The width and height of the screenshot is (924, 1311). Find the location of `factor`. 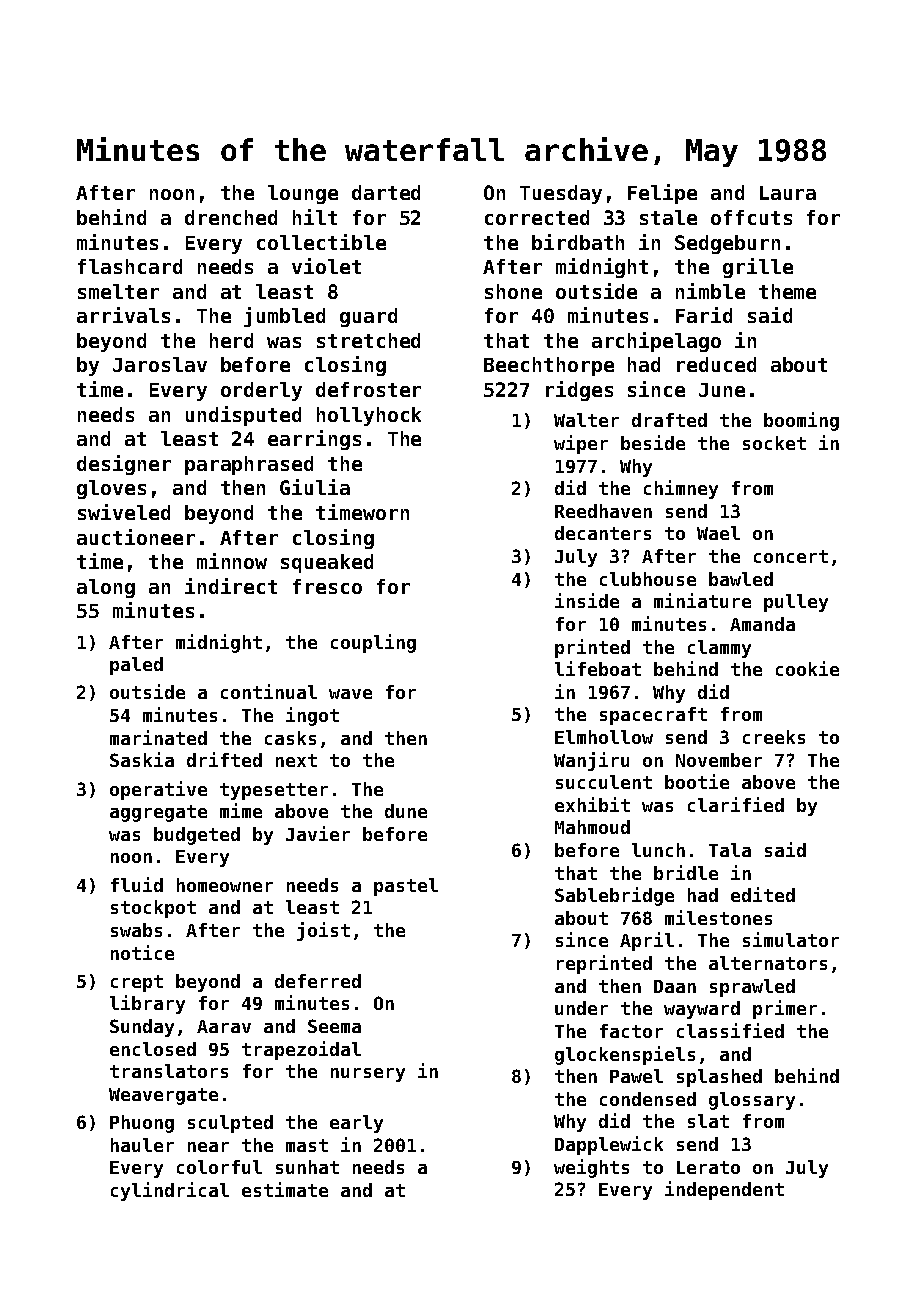

factor is located at coordinates (631, 1031).
